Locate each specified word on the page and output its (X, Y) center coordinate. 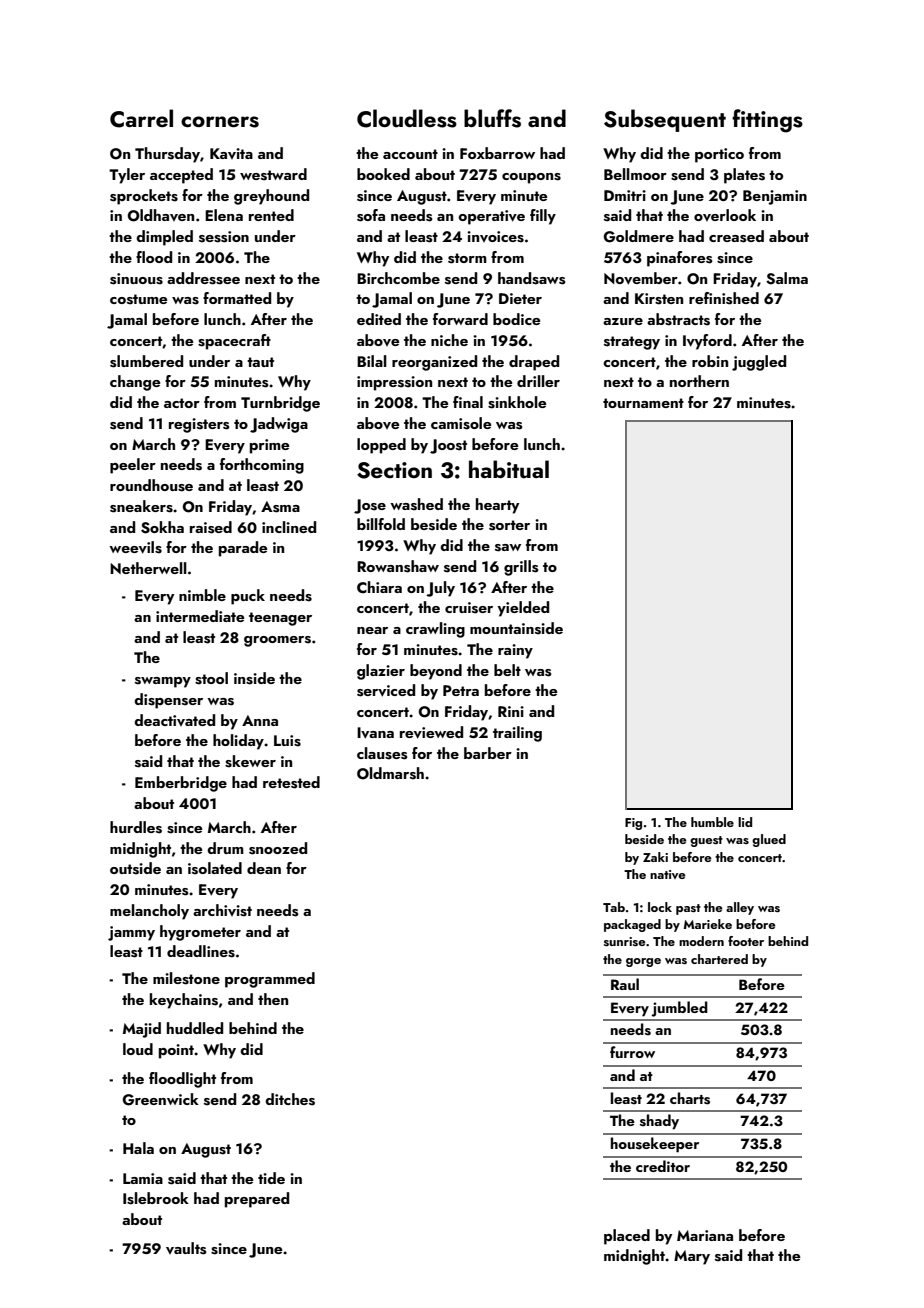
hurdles (136, 827)
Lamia (143, 1178)
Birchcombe (398, 278)
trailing (517, 734)
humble (712, 822)
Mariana (705, 1235)
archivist (222, 910)
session (224, 237)
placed (627, 1237)
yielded (523, 609)
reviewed (431, 732)
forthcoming (262, 466)
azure (623, 321)
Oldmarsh (390, 773)
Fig (633, 824)
